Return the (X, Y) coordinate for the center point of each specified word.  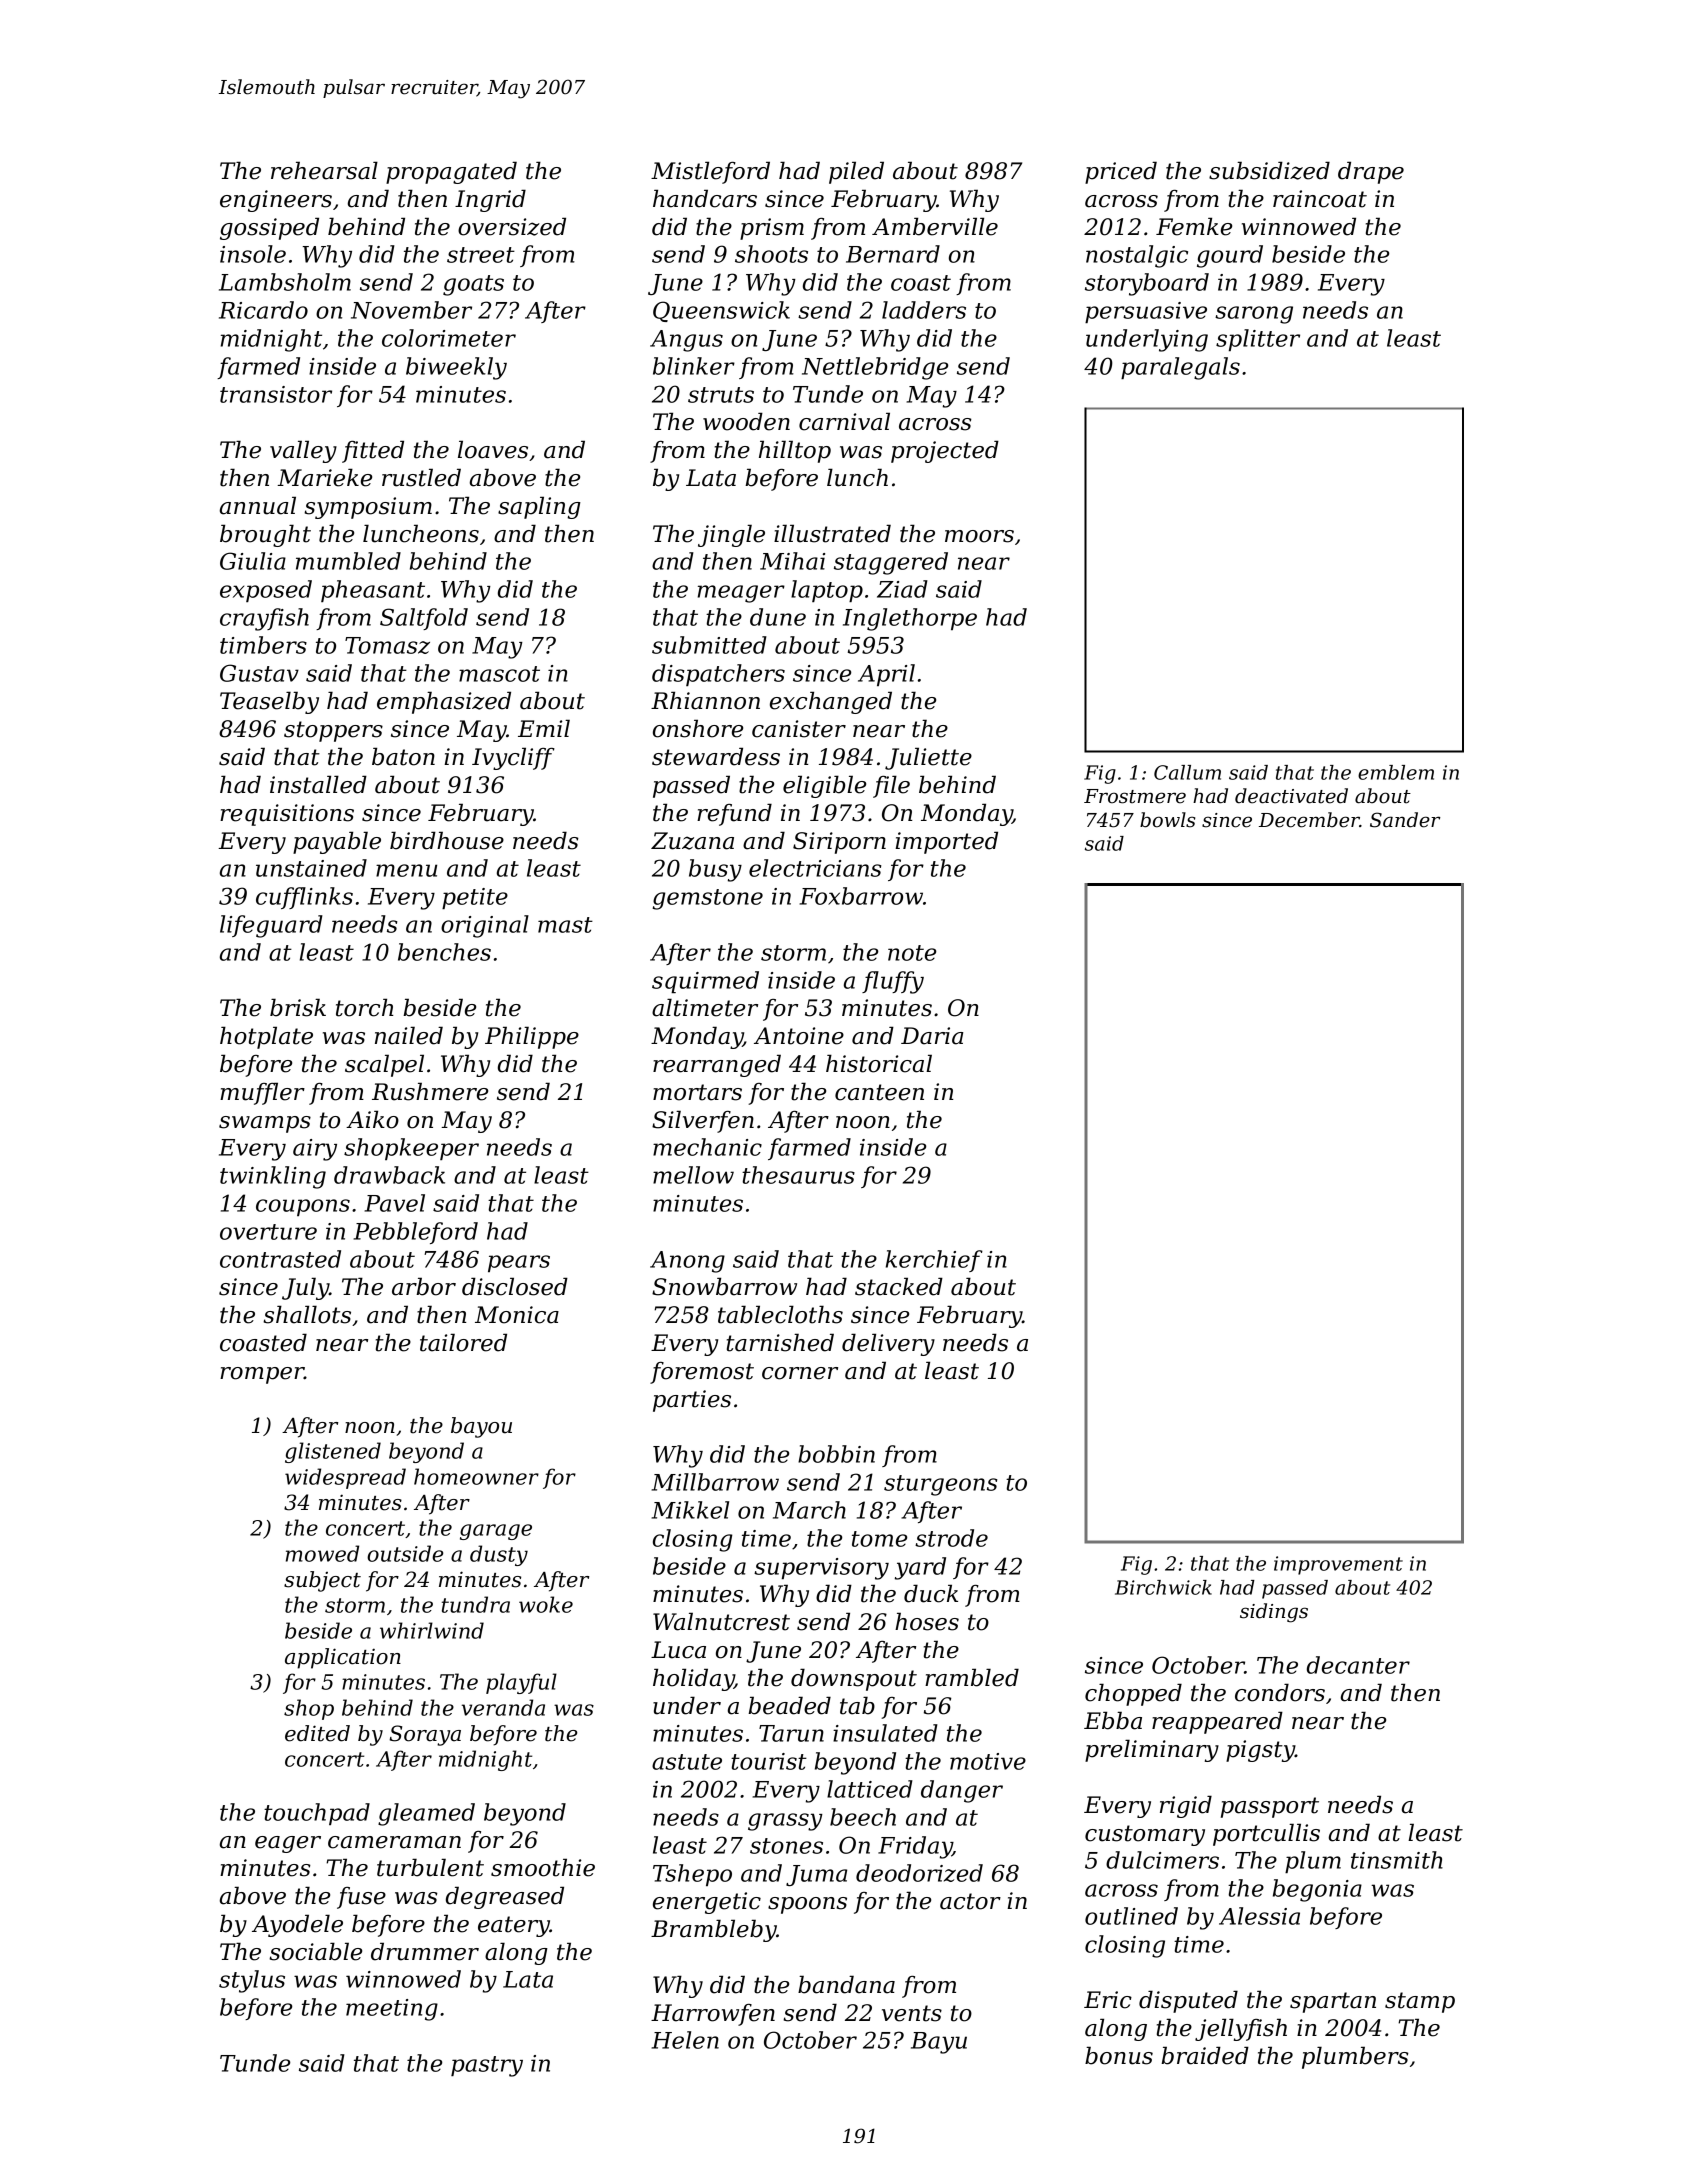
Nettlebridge (875, 368)
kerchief (934, 1261)
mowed (322, 1553)
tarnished (780, 1342)
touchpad (317, 1814)
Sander (1405, 820)
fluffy (893, 982)
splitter (1258, 340)
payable (337, 842)
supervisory (821, 1569)
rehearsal (324, 170)
